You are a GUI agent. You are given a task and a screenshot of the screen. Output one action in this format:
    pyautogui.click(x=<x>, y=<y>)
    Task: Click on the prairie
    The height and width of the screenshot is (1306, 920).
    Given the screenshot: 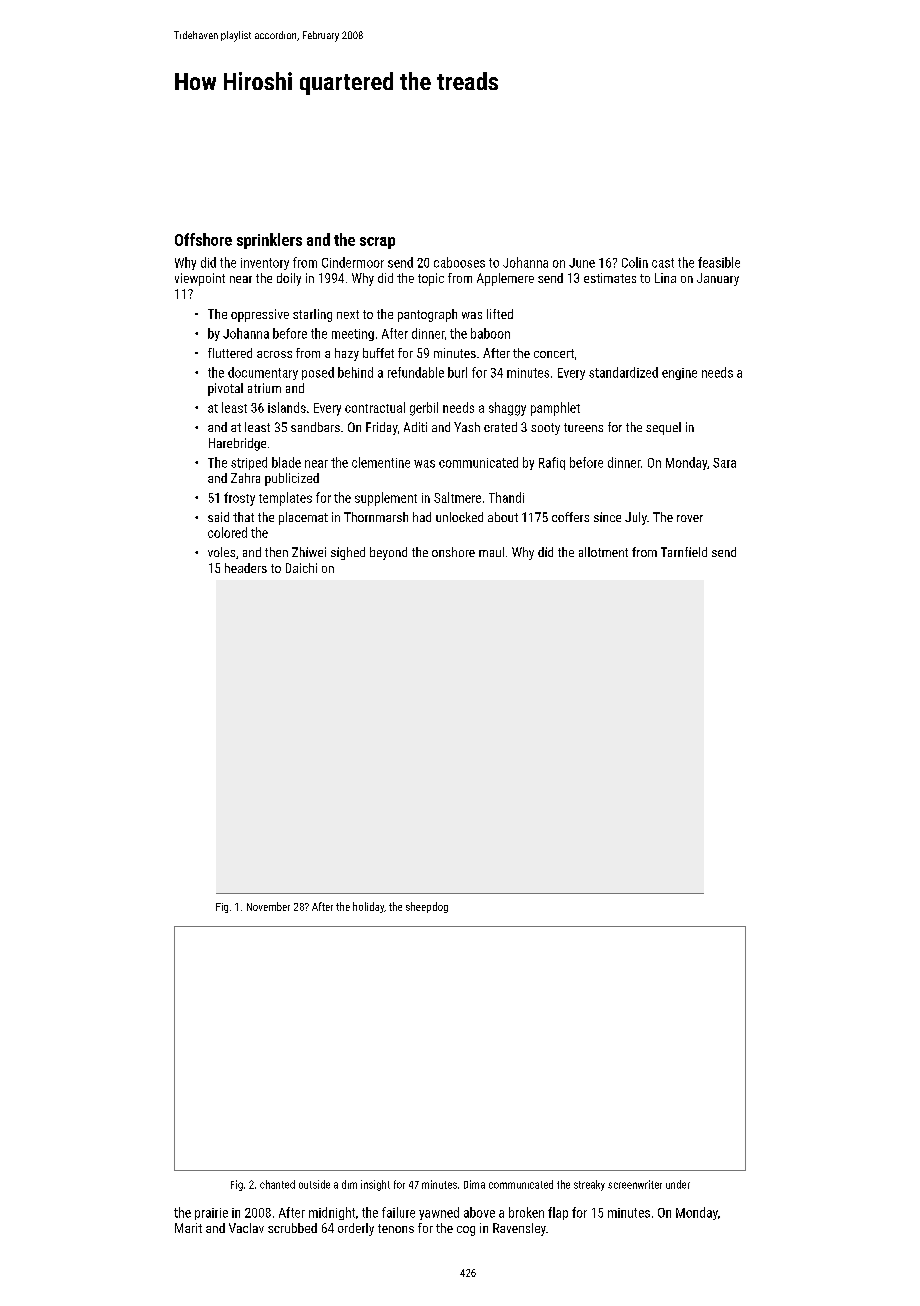 What is the action you would take?
    pyautogui.click(x=211, y=1214)
